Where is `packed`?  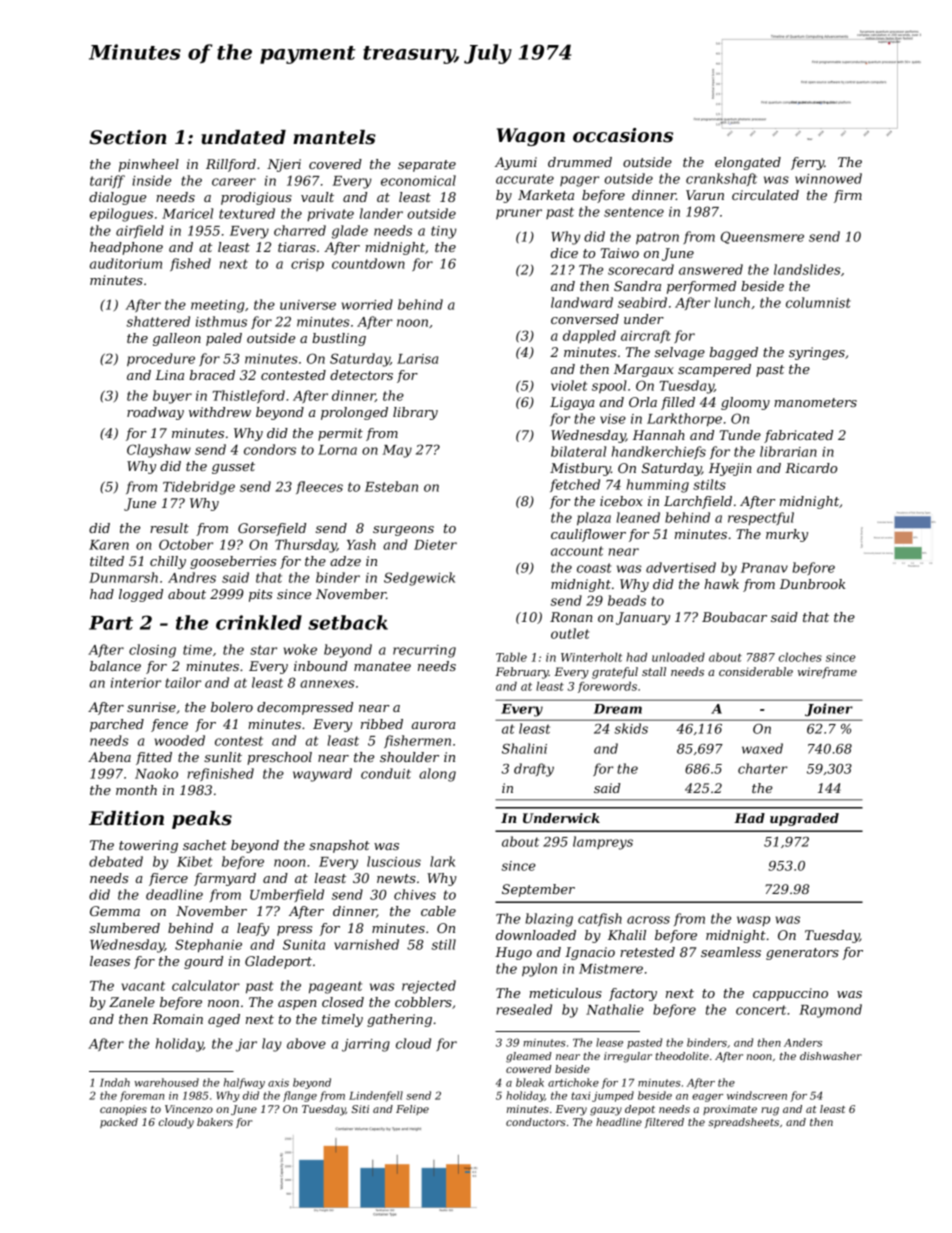
packed is located at coordinates (119, 1123).
